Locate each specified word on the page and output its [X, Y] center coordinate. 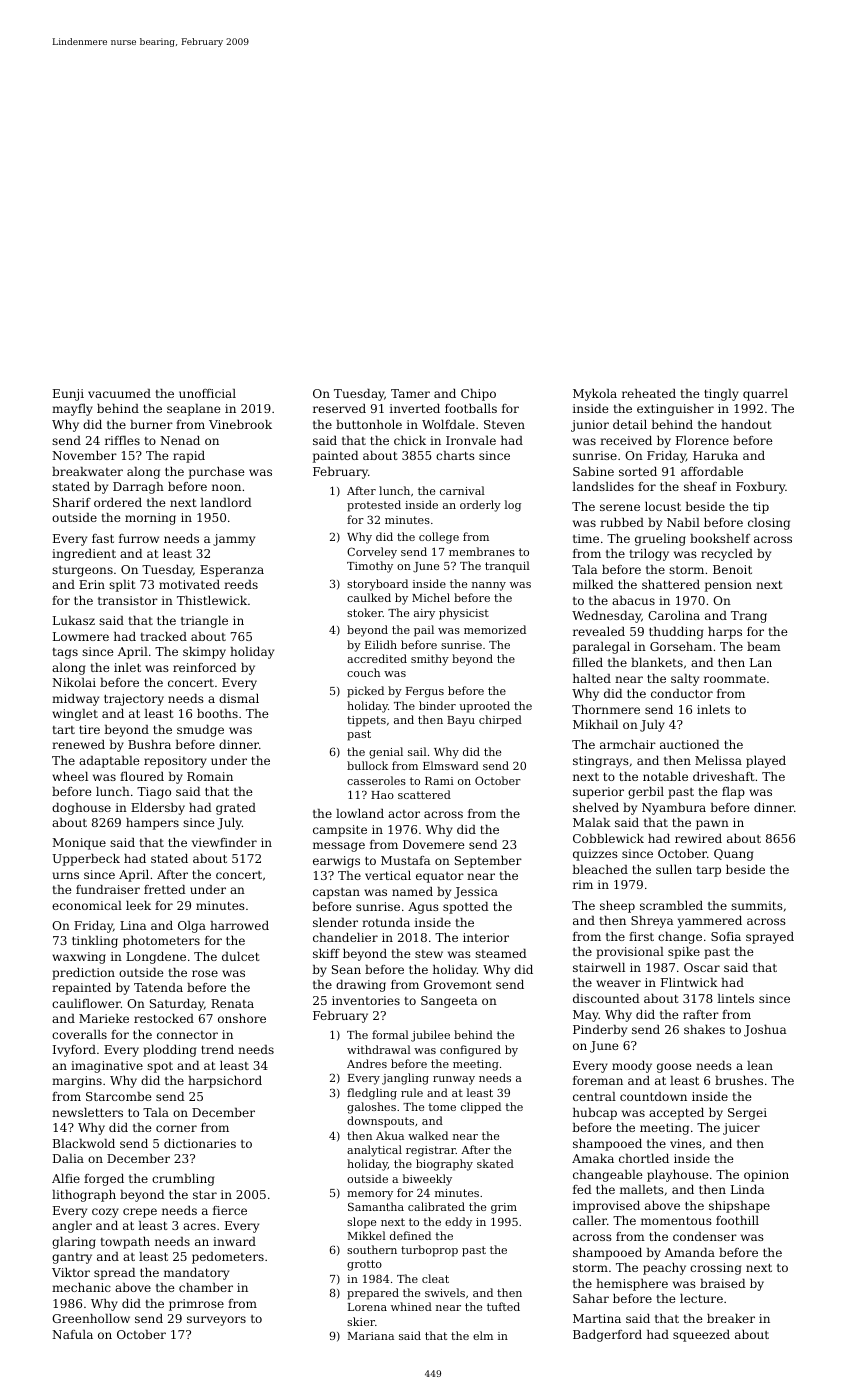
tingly [721, 395]
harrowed [239, 925]
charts [455, 455]
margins [77, 1082]
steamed [501, 953]
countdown [653, 1096]
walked [428, 1135]
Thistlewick [212, 600]
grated [236, 809]
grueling [660, 540]
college [439, 538]
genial [386, 753]
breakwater [87, 471]
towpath [125, 1243]
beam [764, 646]
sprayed [770, 938]
